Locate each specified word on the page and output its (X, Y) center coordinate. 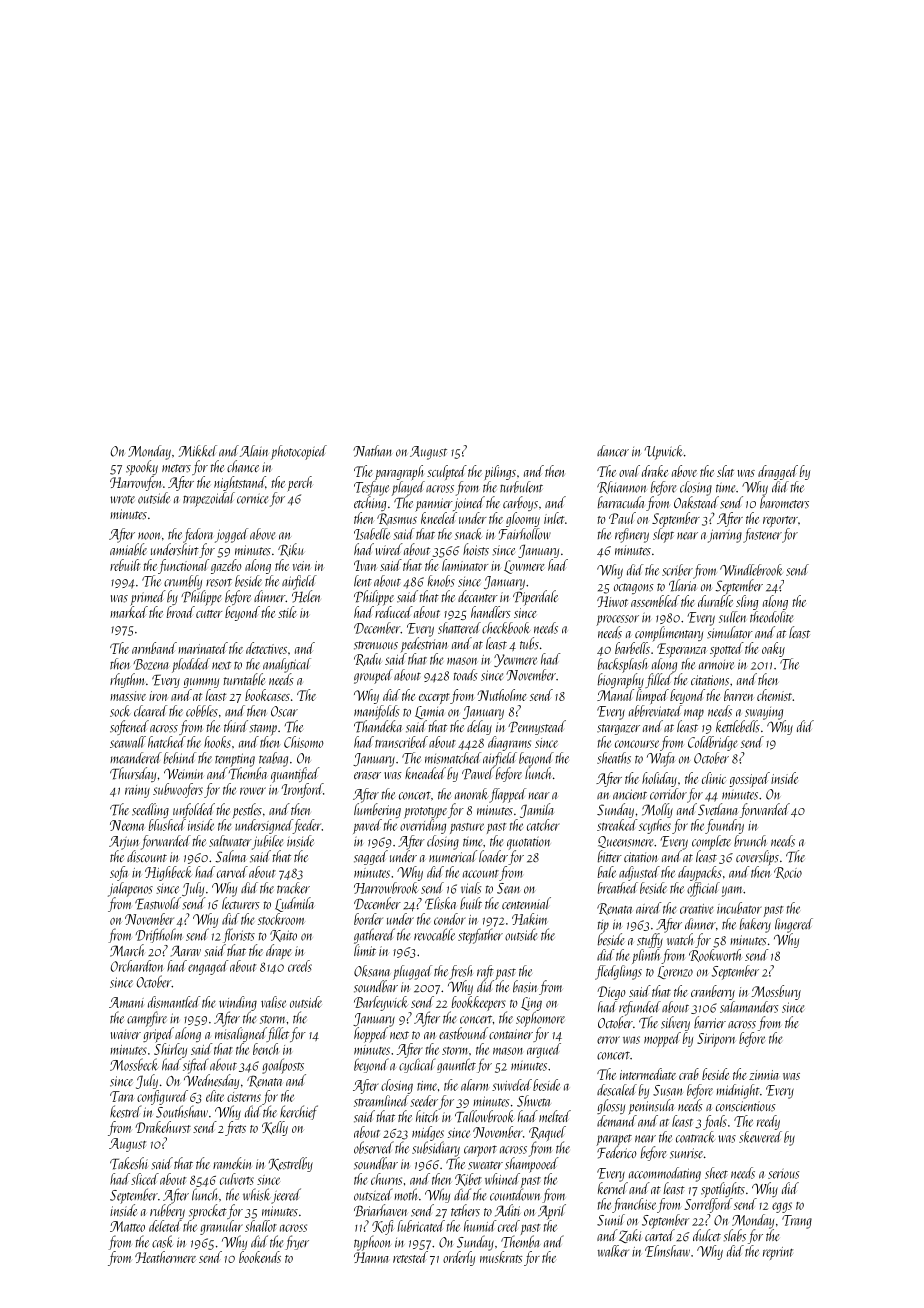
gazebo (226, 566)
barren (739, 695)
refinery (632, 535)
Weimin (183, 773)
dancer (613, 451)
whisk (257, 1194)
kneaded (425, 773)
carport (480, 1151)
